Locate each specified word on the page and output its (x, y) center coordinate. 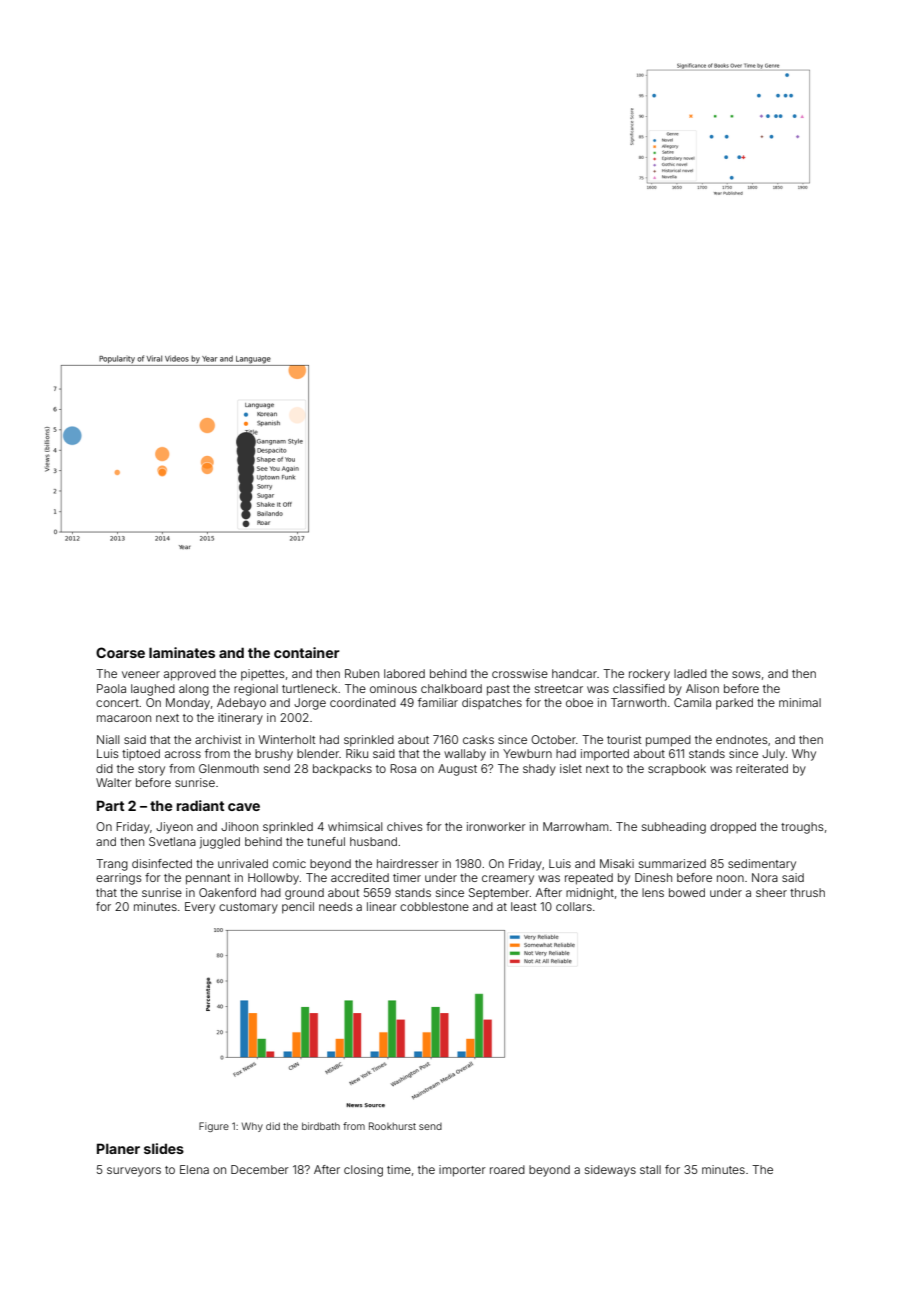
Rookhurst (392, 1126)
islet (571, 768)
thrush (807, 892)
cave (244, 807)
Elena (194, 1169)
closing (363, 1171)
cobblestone (434, 906)
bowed (687, 892)
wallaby (465, 755)
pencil (298, 908)
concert (117, 703)
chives (405, 826)
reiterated (762, 768)
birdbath (321, 1126)
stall (650, 1169)
